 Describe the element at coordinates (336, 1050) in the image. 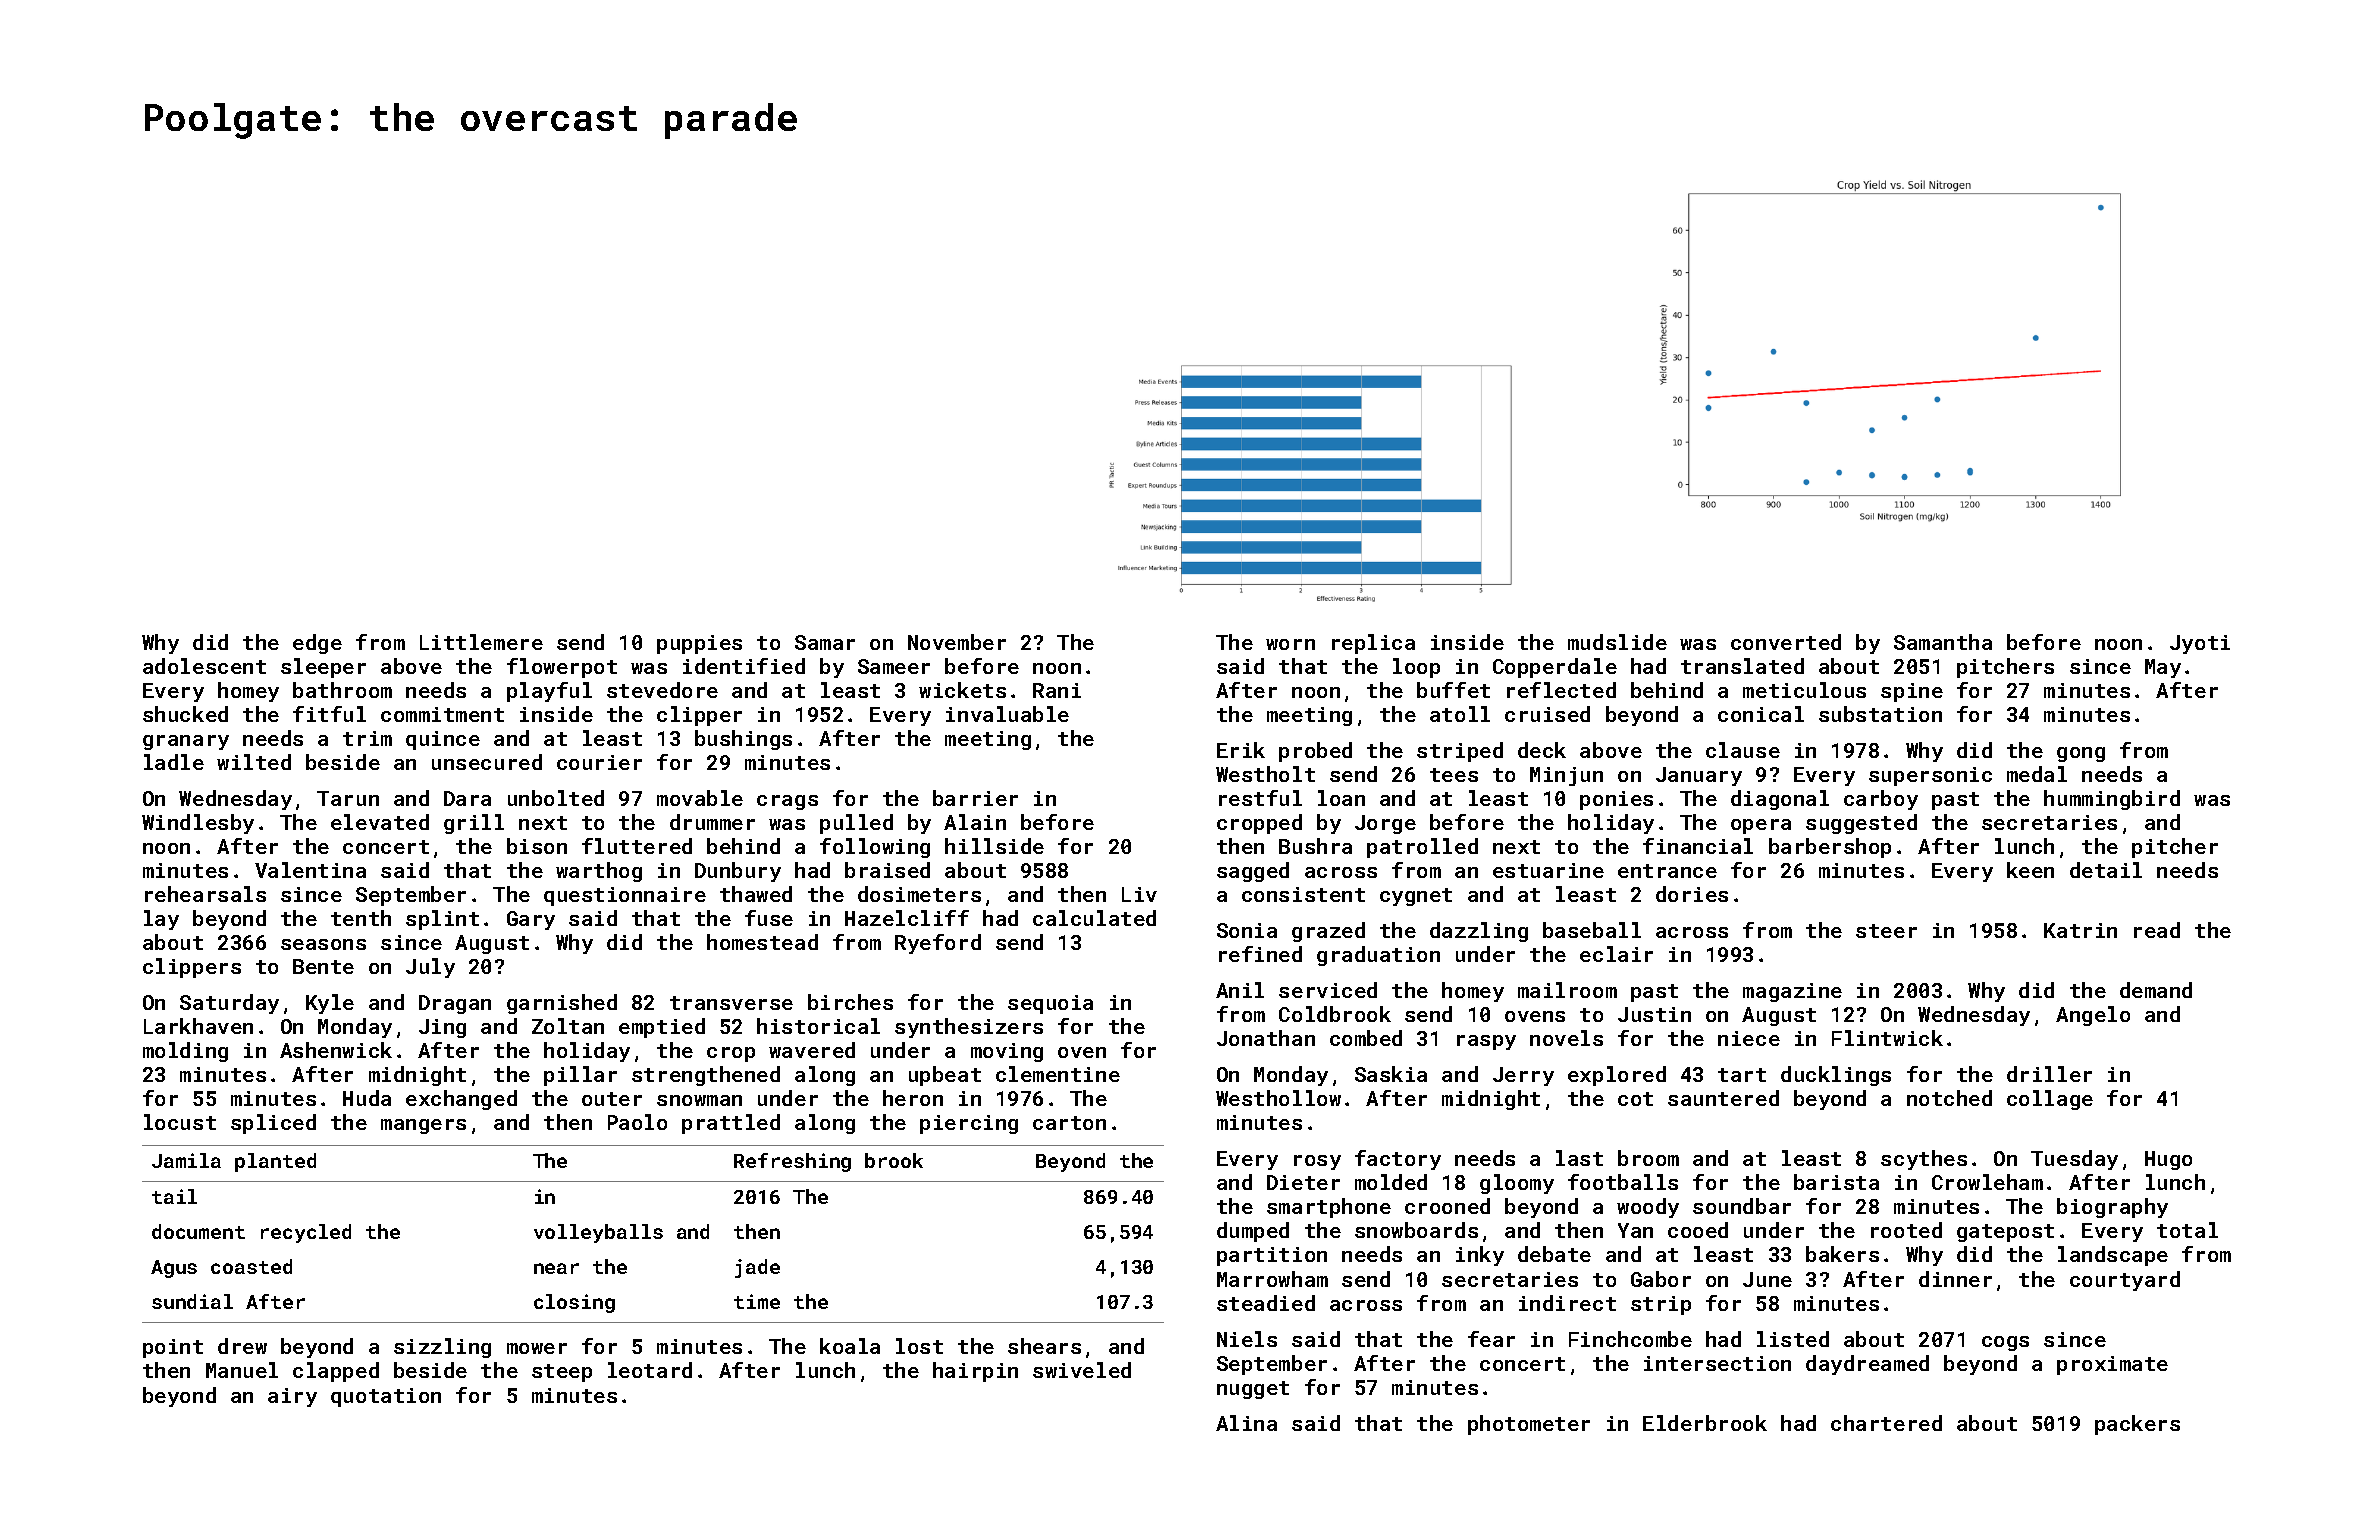

I see `Ashenwick` at that location.
